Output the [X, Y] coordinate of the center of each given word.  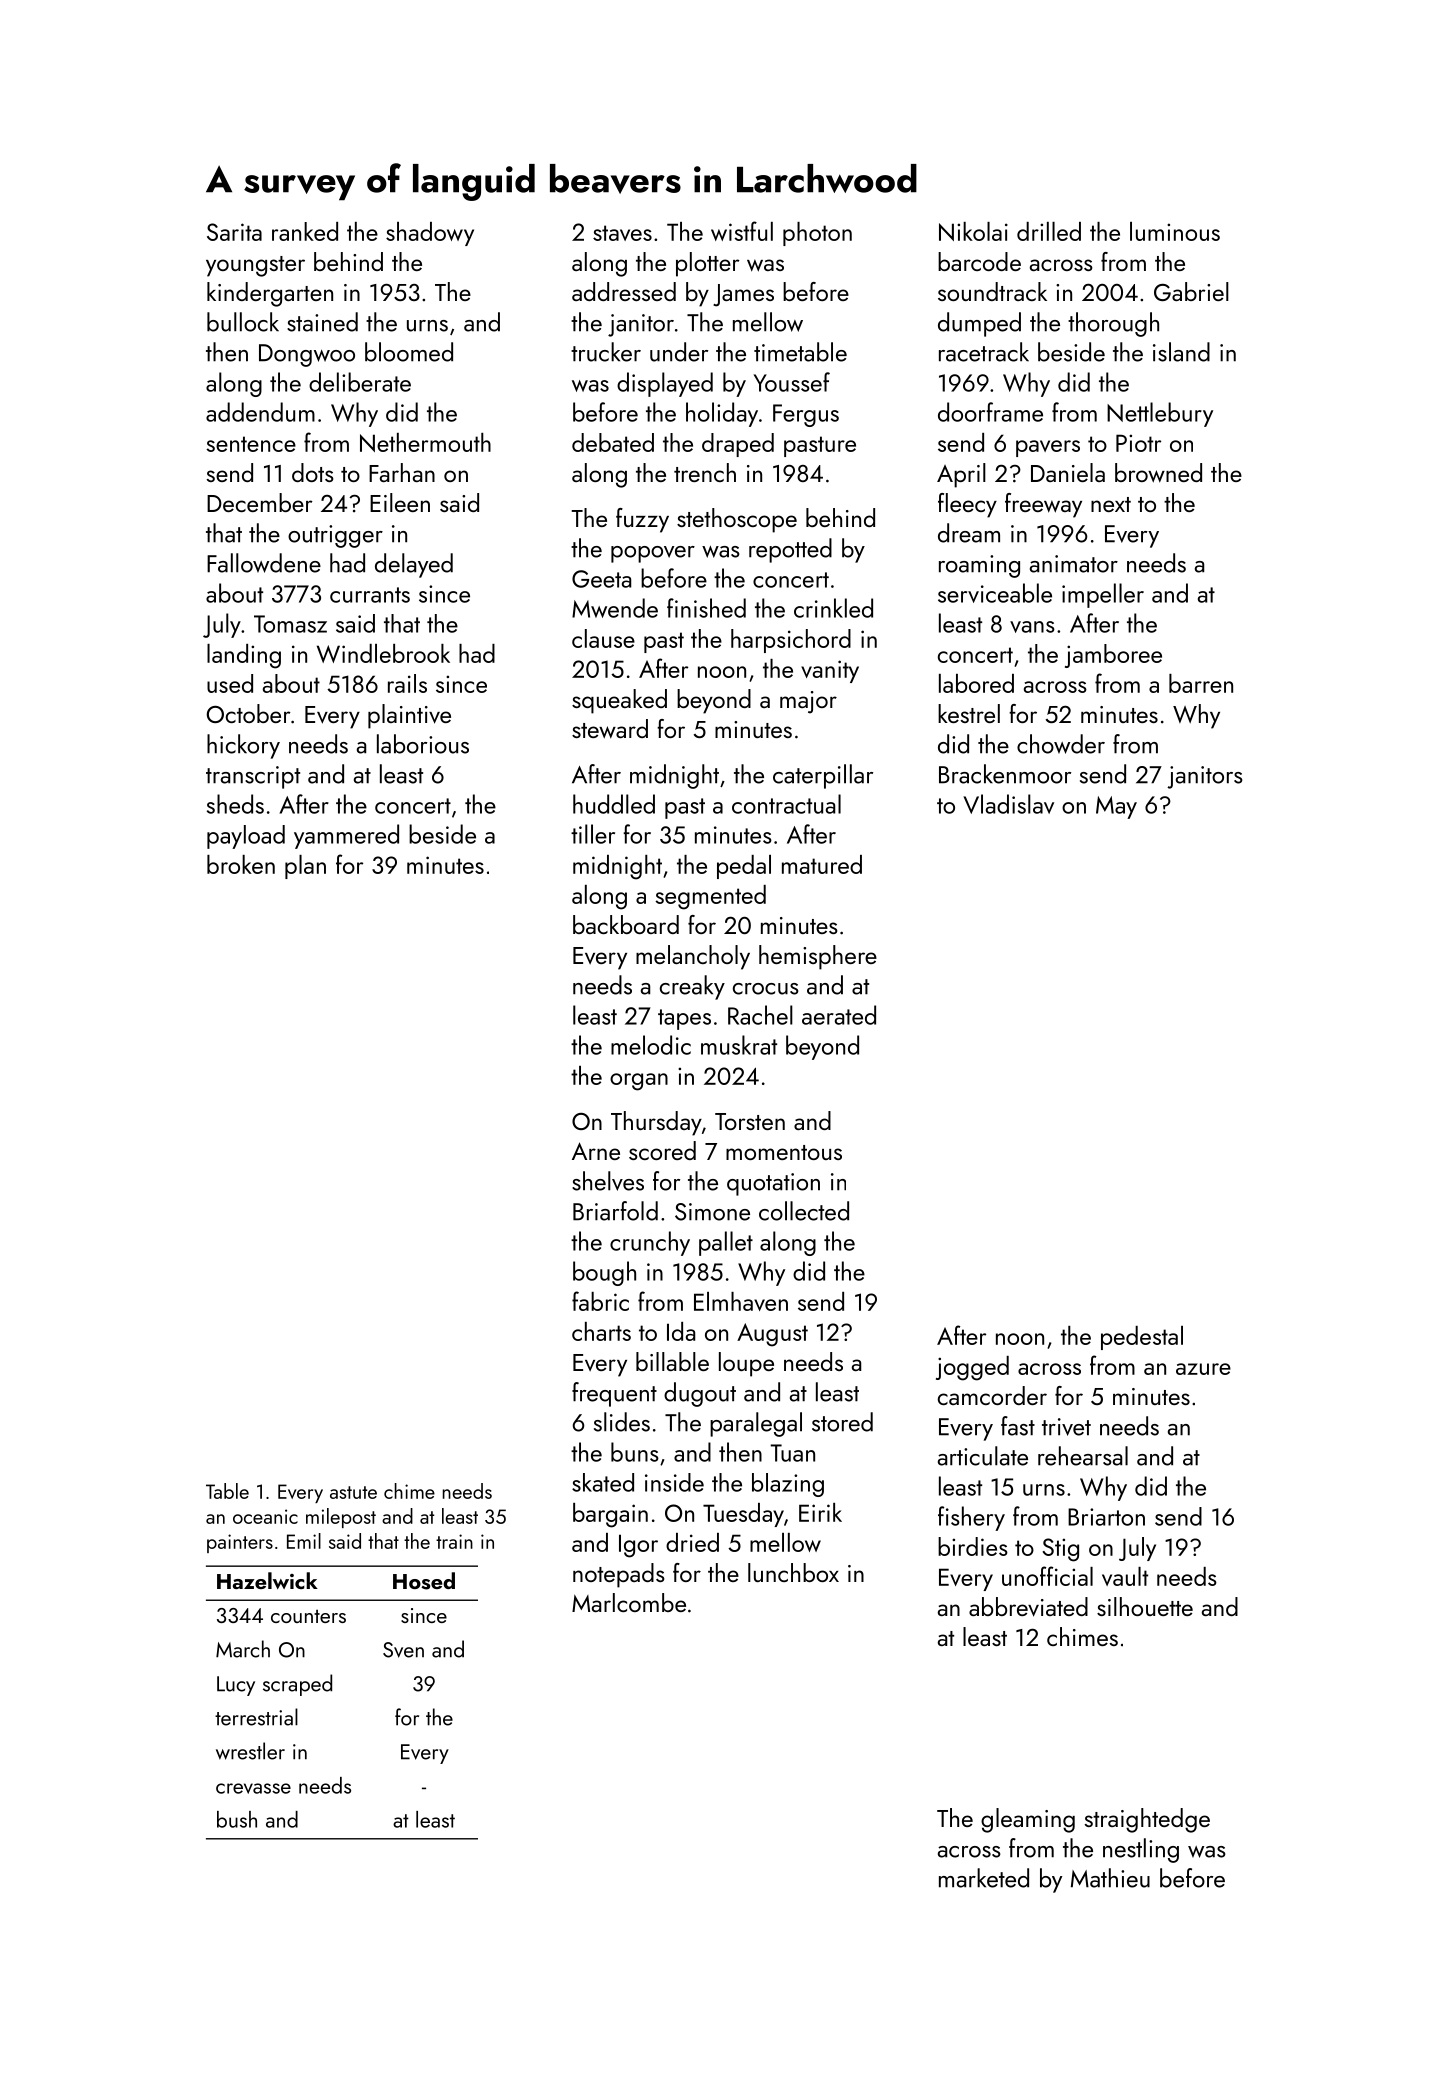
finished [706, 608]
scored [662, 1150]
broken [241, 864]
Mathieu [1110, 1878]
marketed [984, 1878]
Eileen [400, 502]
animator [1074, 564]
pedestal [1142, 1338]
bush [237, 1819]
